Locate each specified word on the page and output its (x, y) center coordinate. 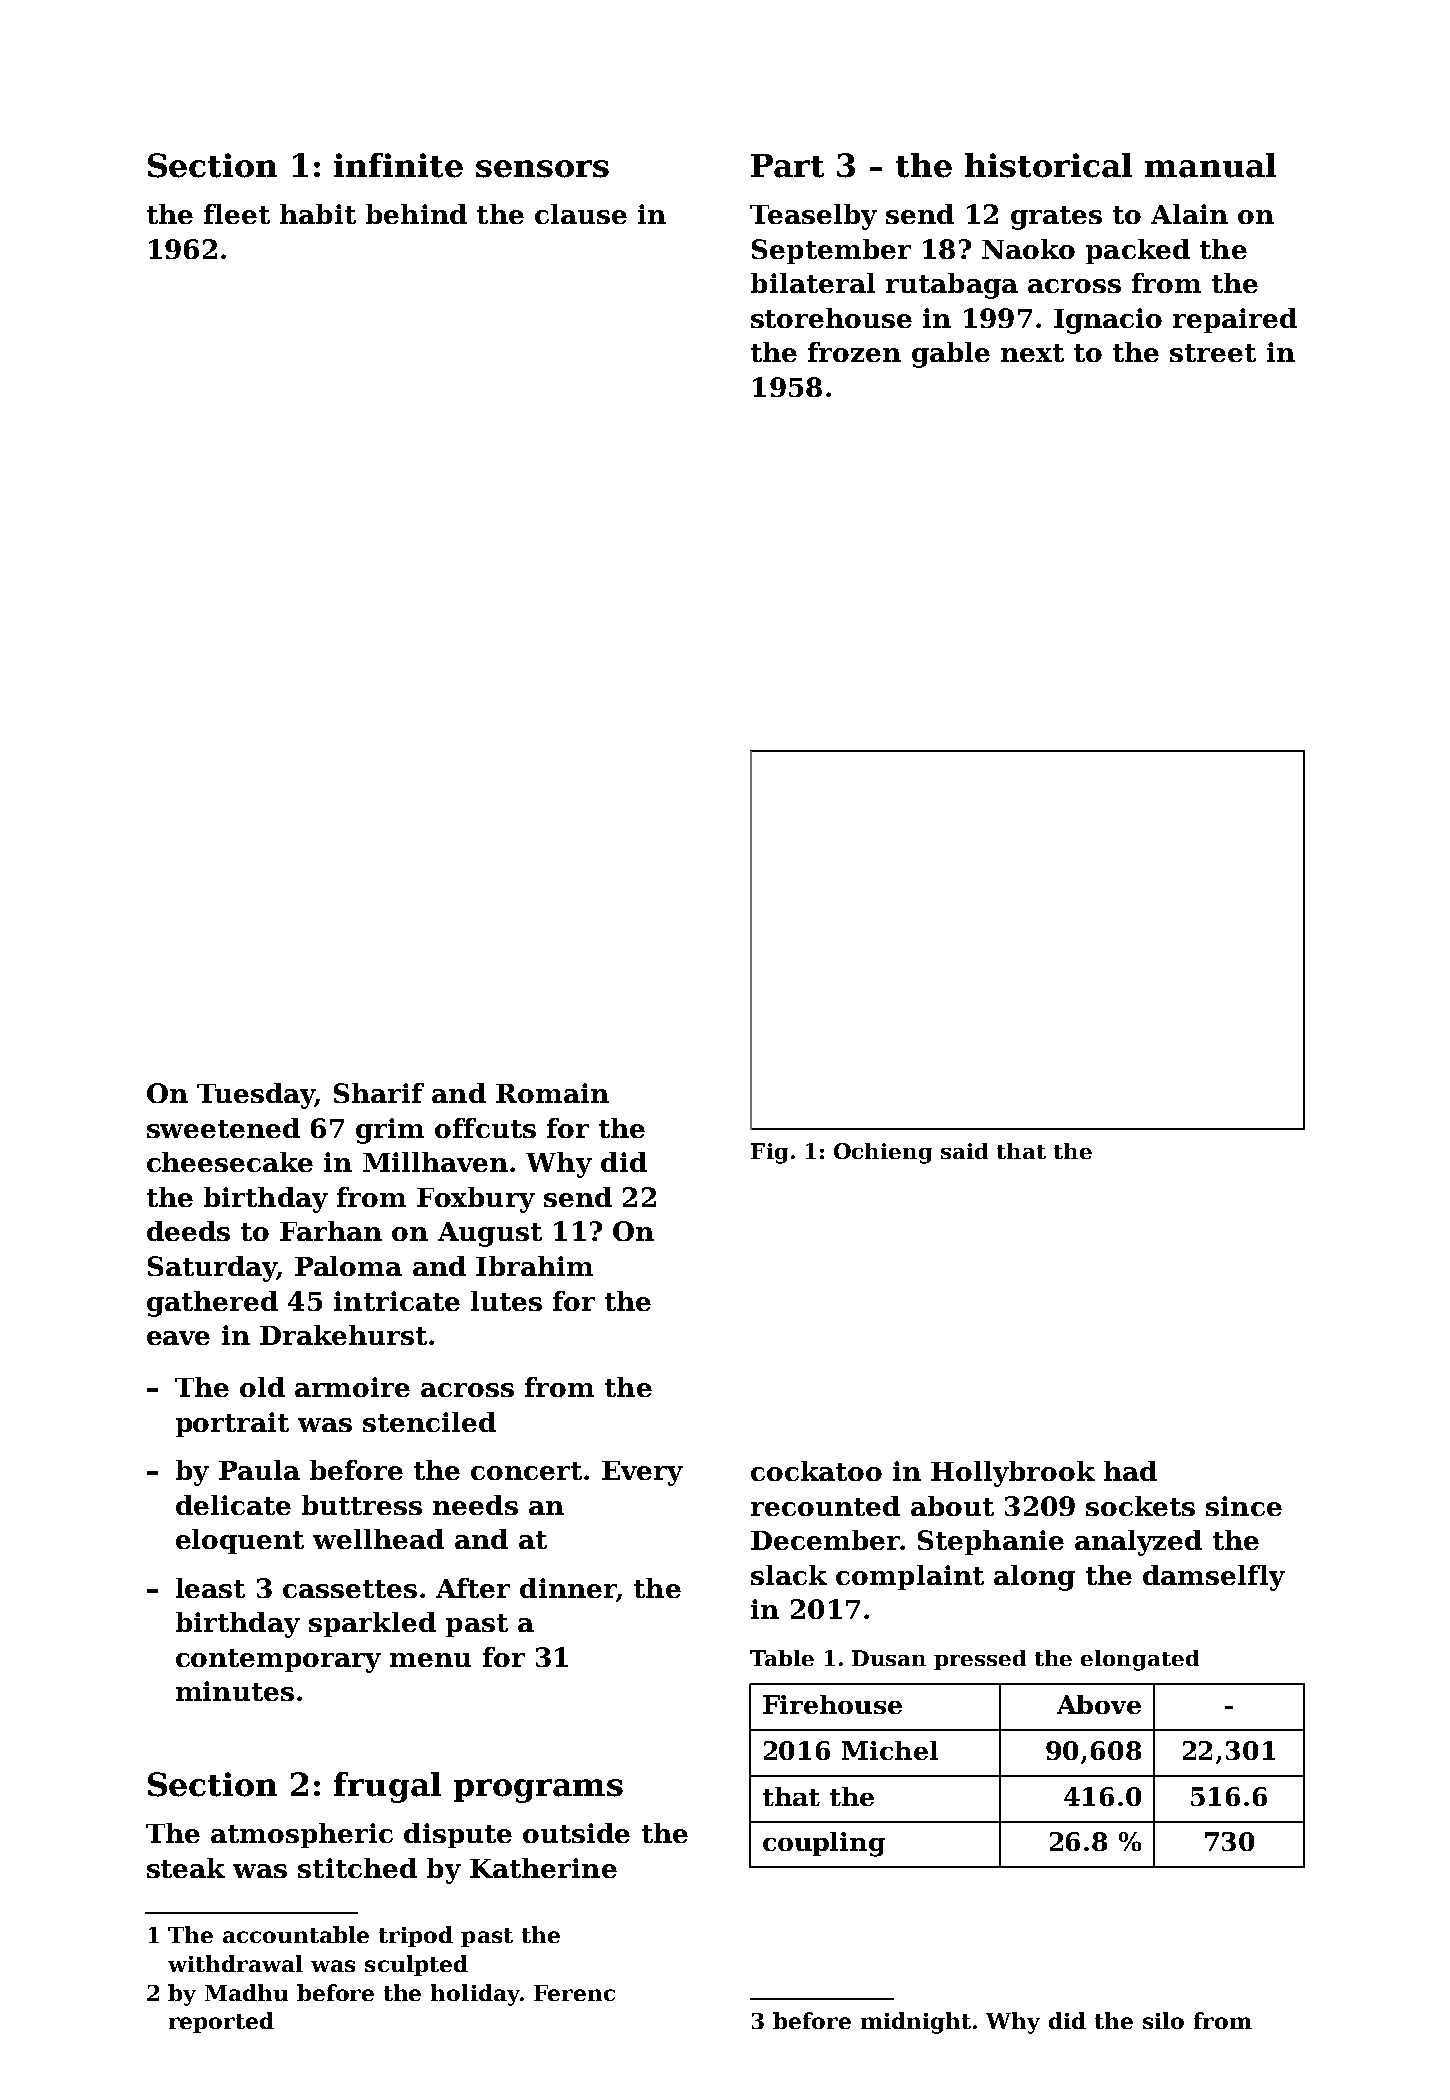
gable (951, 355)
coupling (824, 1844)
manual (1210, 165)
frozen (854, 352)
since (1244, 1506)
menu (430, 1660)
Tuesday (256, 1096)
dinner (568, 1588)
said (964, 1151)
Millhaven (435, 1162)
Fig (769, 1153)
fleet (237, 214)
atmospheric (302, 1835)
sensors (542, 169)
